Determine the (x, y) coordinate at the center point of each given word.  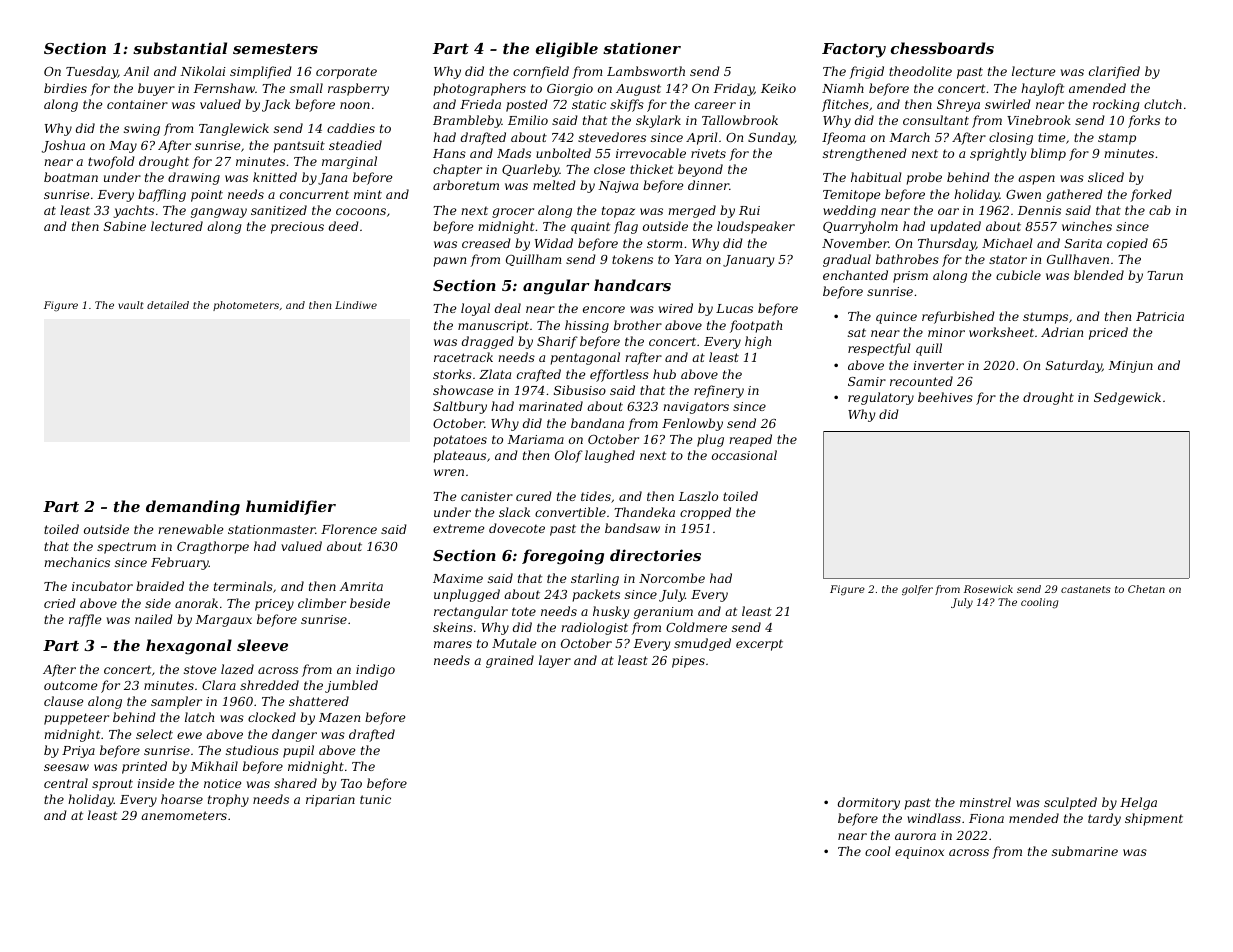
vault (131, 305)
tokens (632, 259)
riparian (330, 801)
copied (1127, 244)
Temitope (851, 196)
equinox (919, 853)
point (207, 196)
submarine (1085, 851)
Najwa (618, 187)
